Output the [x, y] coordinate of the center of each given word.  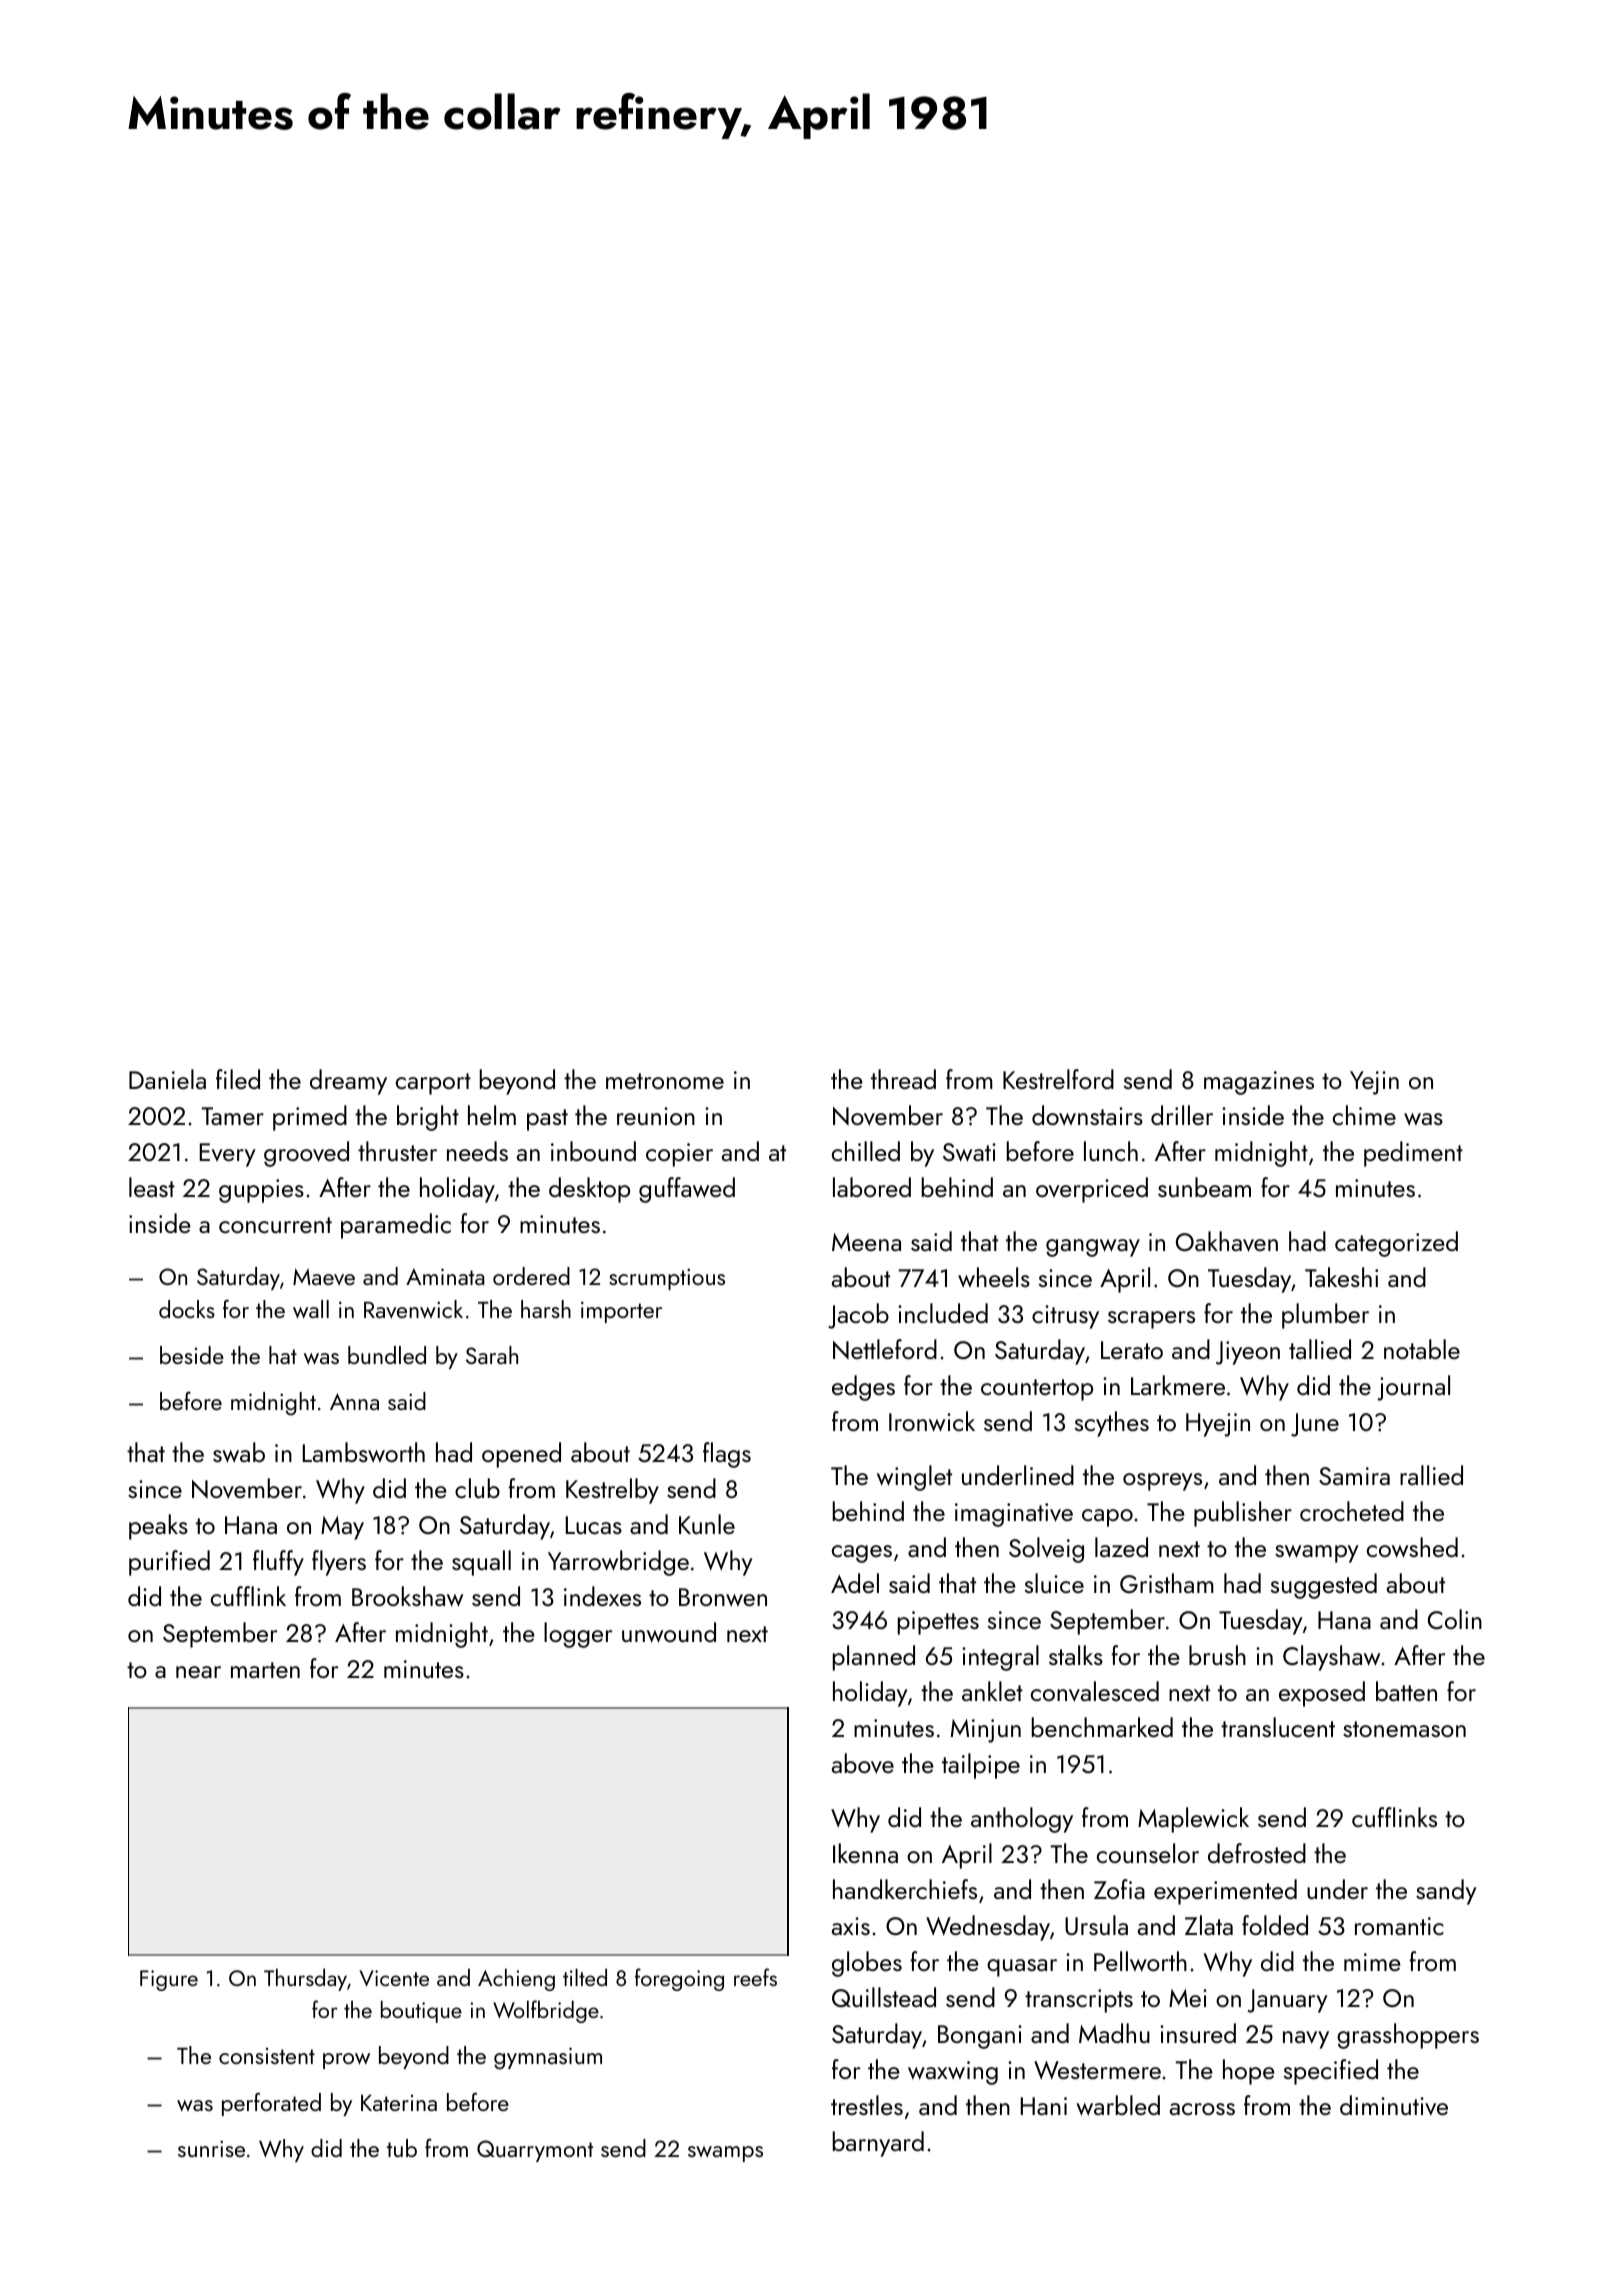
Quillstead [884, 1997]
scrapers [1151, 1320]
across [1202, 2109]
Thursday [305, 1979]
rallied [1431, 1475]
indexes [602, 1596]
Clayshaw [1331, 1658]
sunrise [211, 2148]
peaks [158, 1527]
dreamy [348, 1082]
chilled [866, 1151]
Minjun [986, 1731]
